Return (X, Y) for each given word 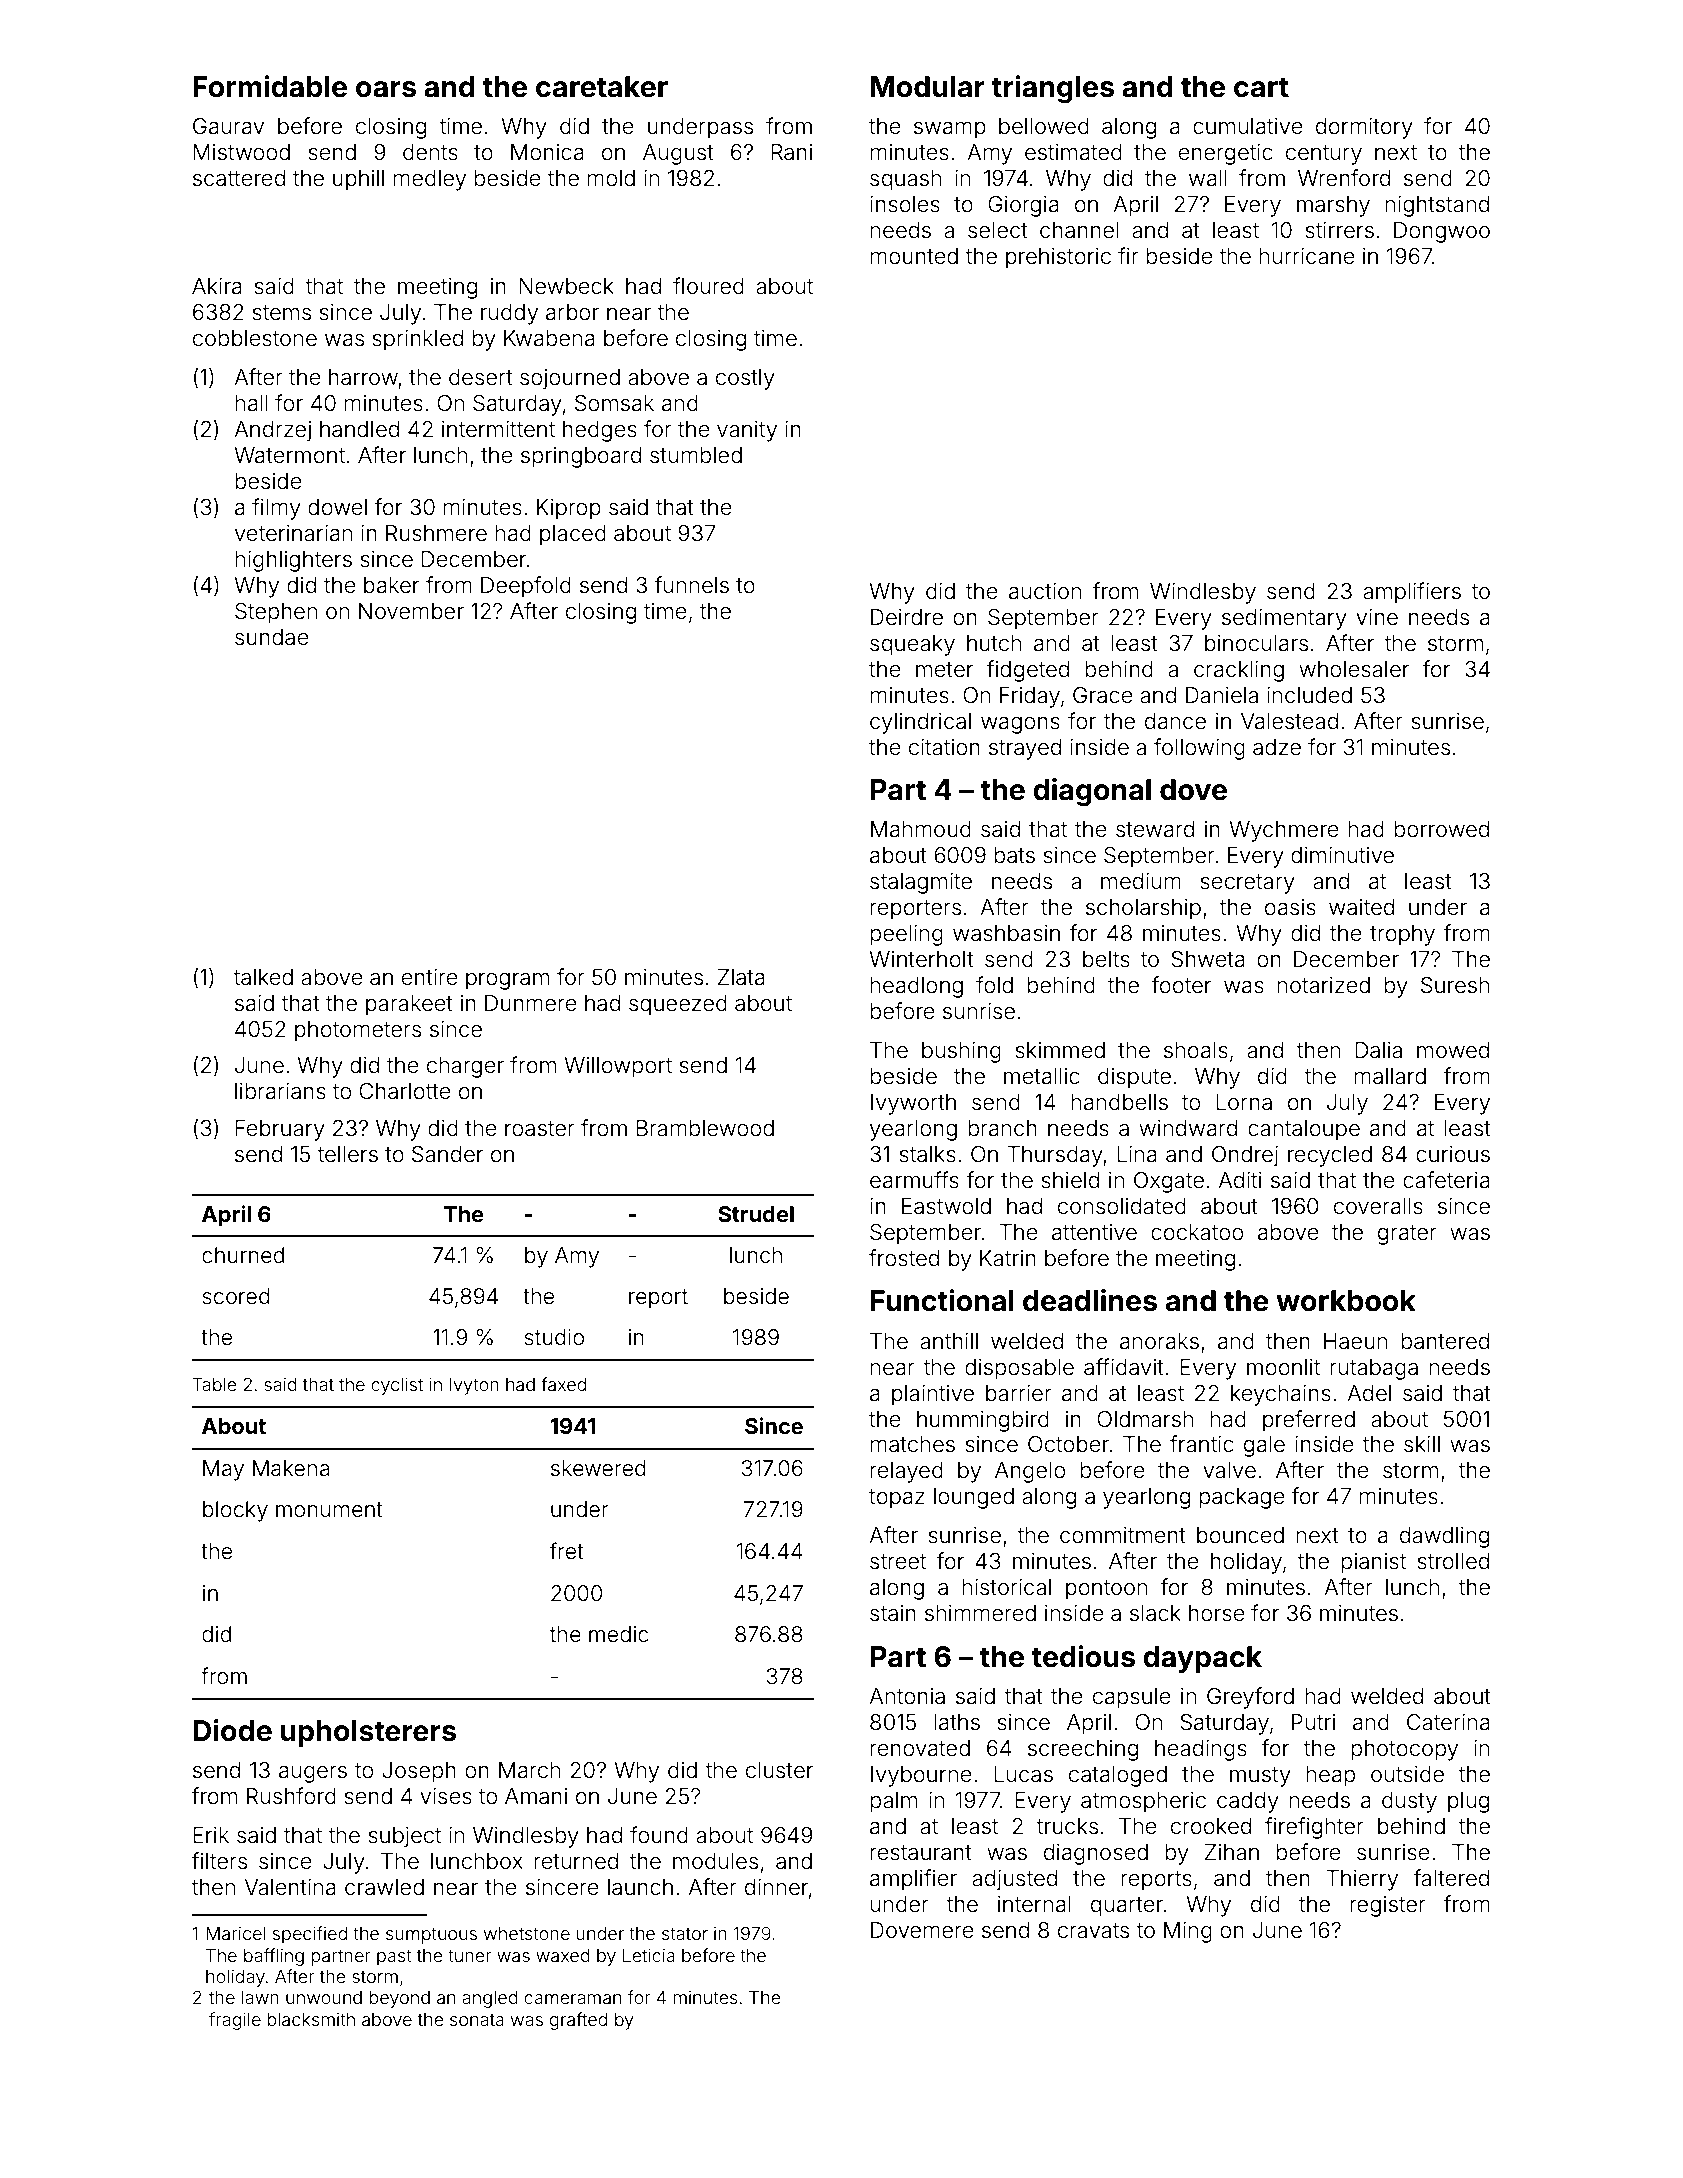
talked (263, 977)
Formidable (270, 86)
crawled (384, 1887)
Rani (791, 152)
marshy (1333, 206)
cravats (1093, 1931)
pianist (1374, 1563)
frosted (904, 1258)
